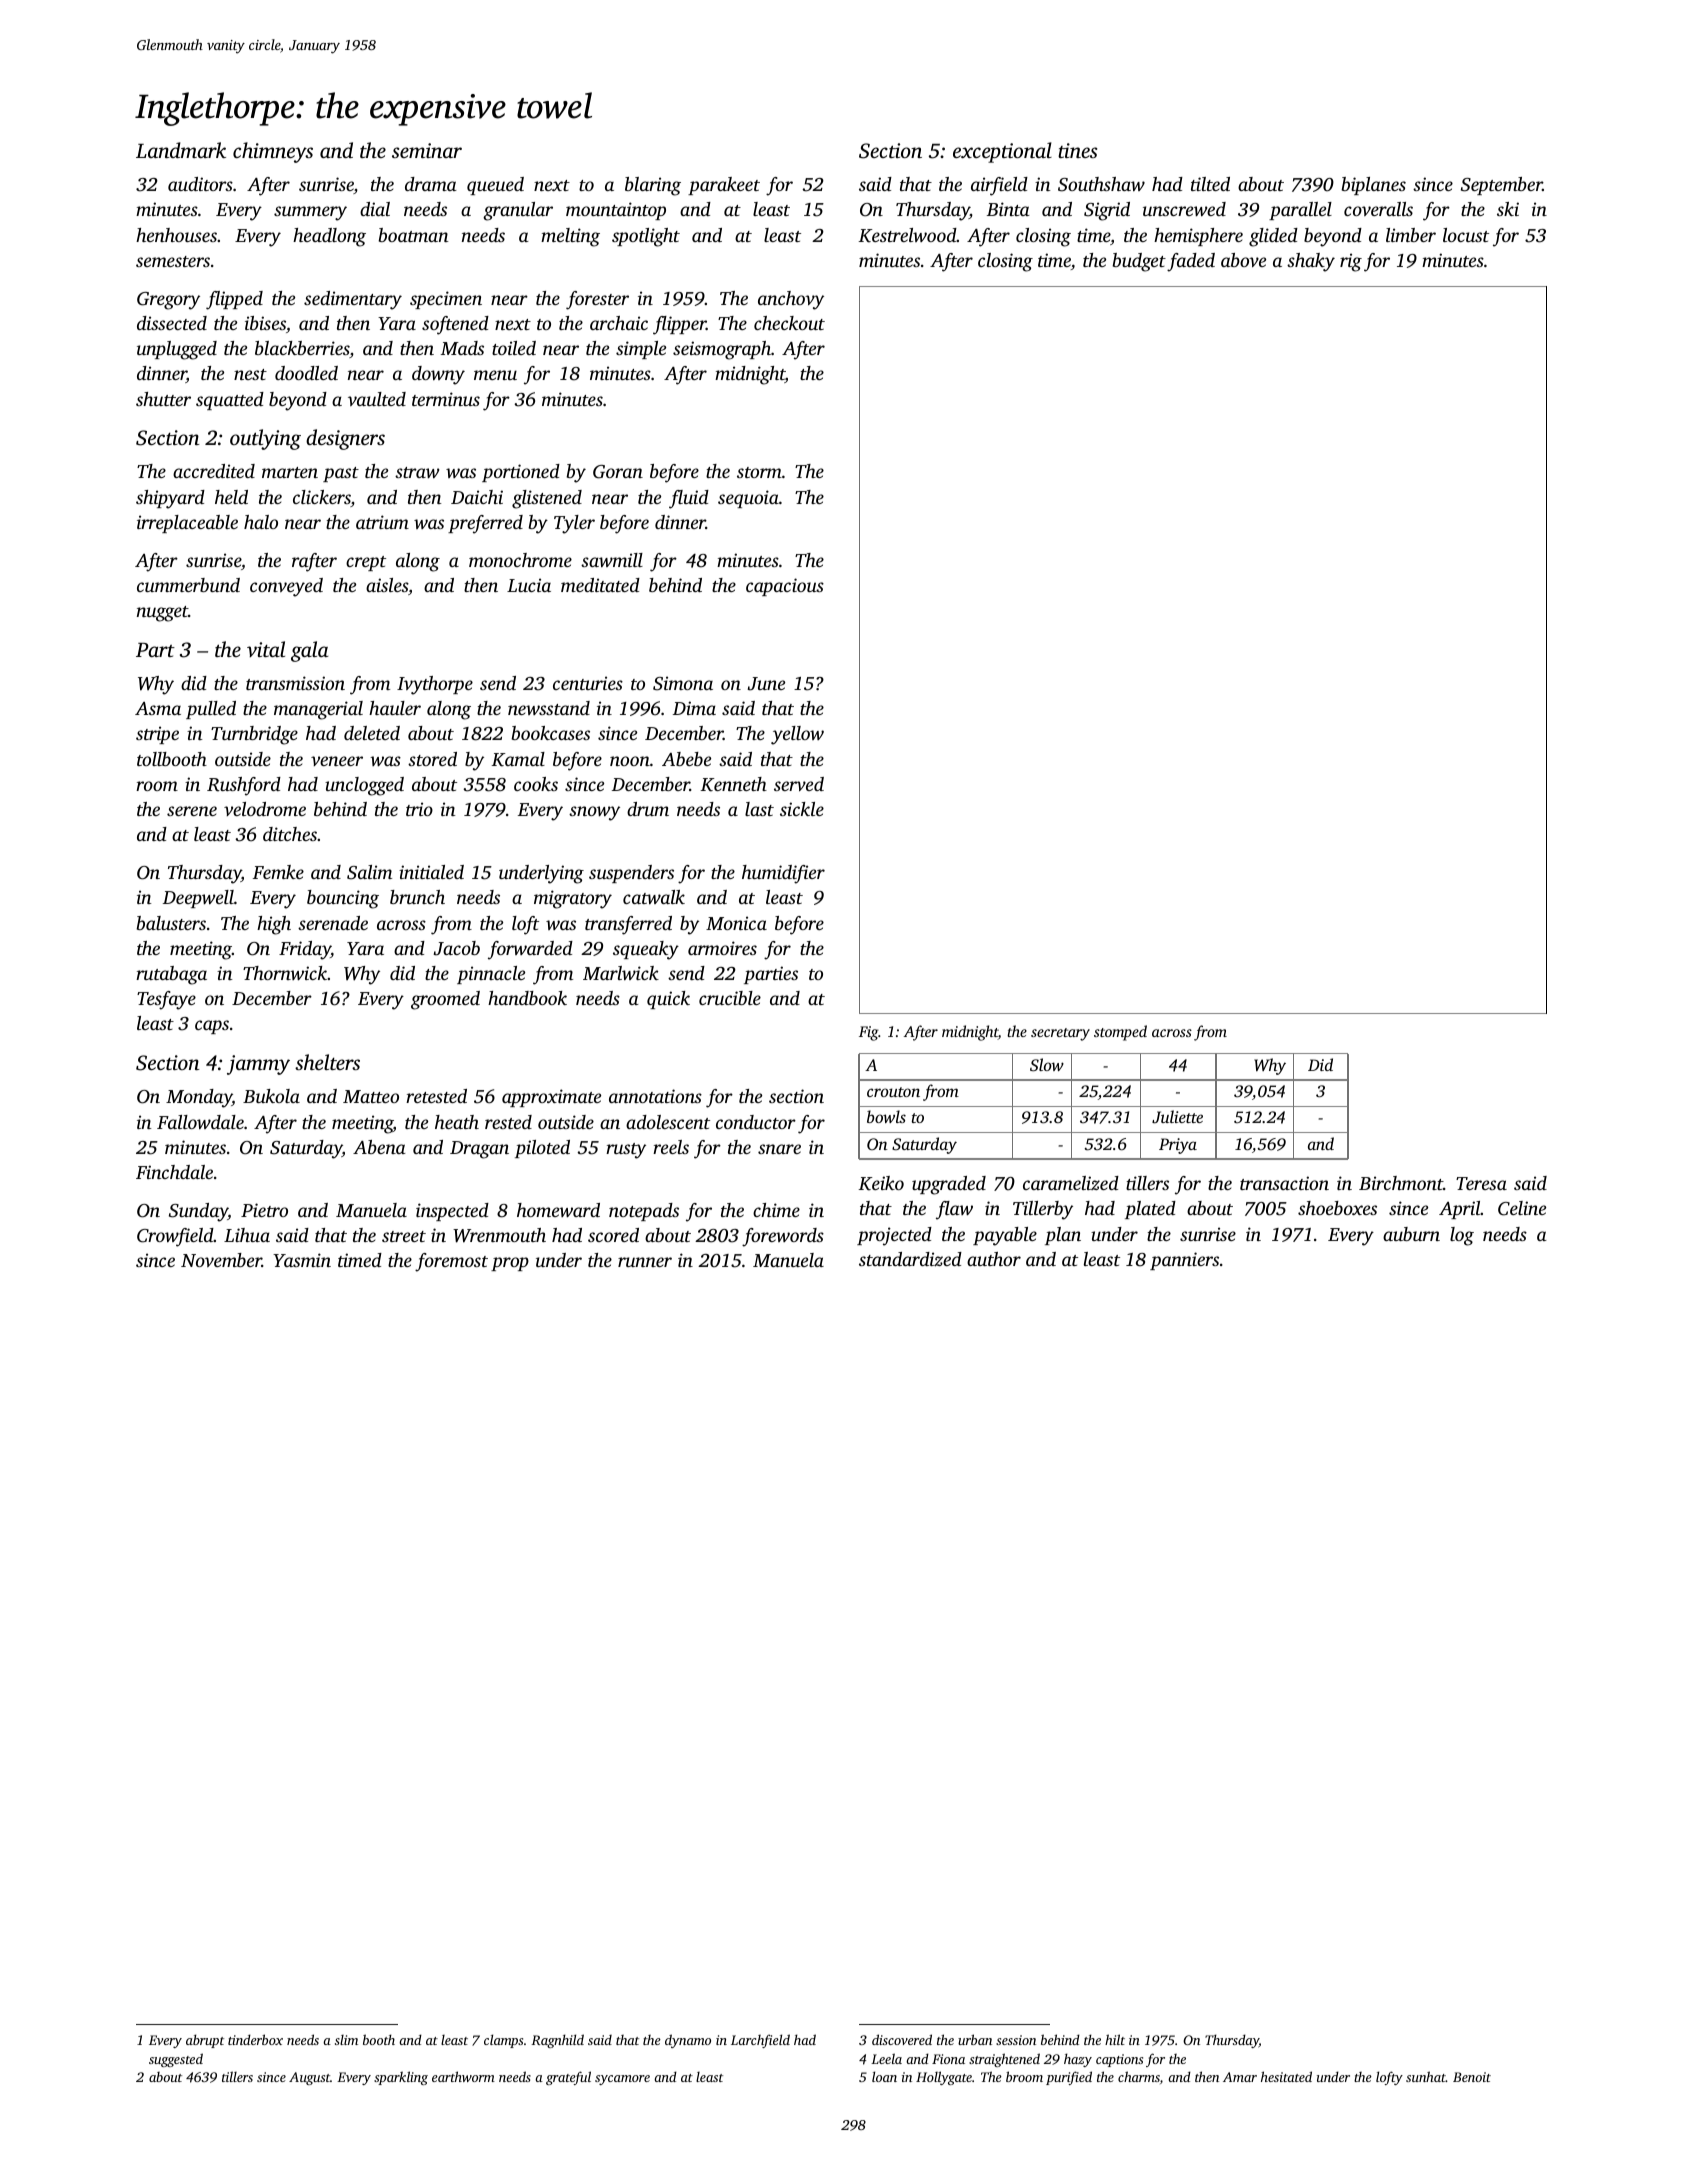 The height and width of the document is (2178, 1683). I want to click on loan, so click(884, 2076).
